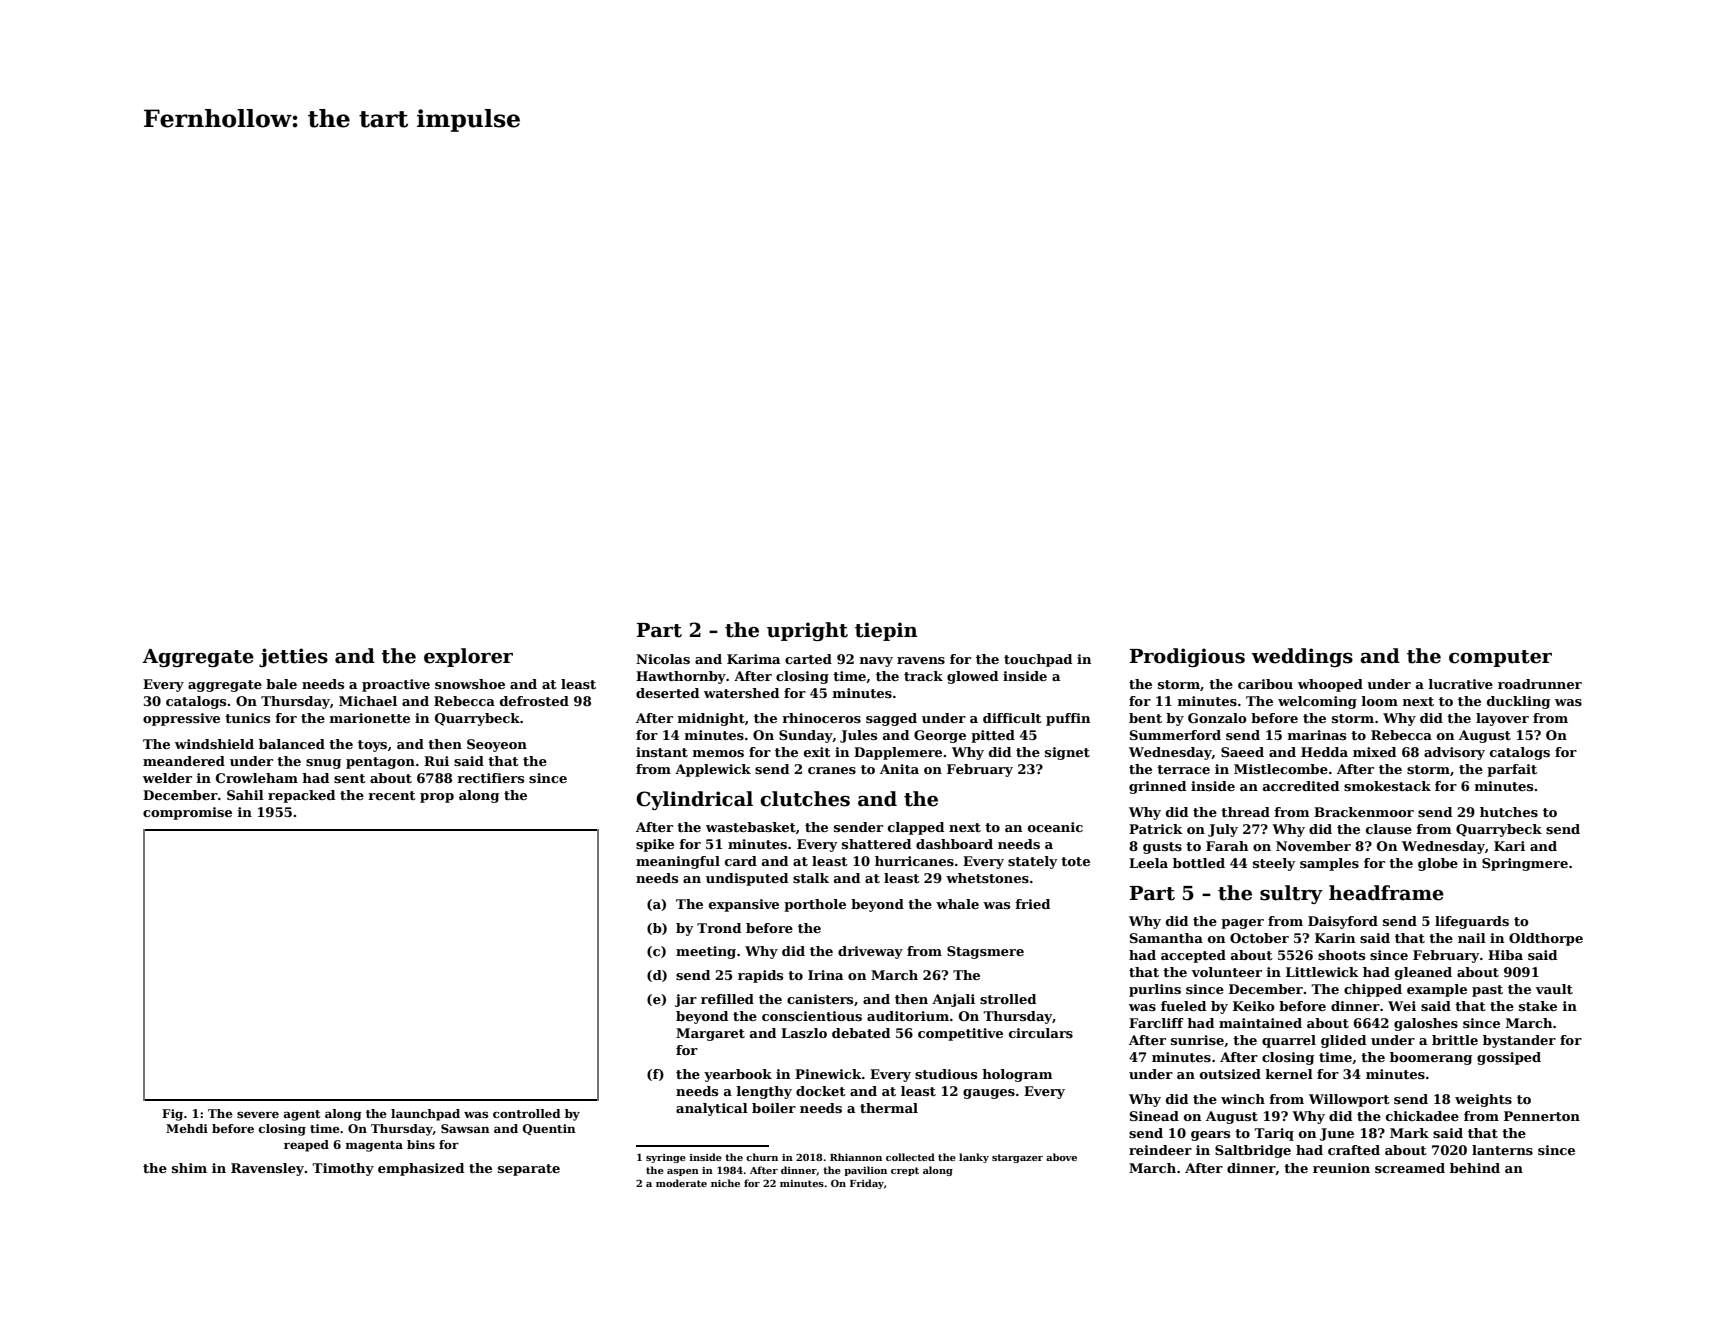 The height and width of the image is (1335, 1728). I want to click on docket, so click(821, 1091).
